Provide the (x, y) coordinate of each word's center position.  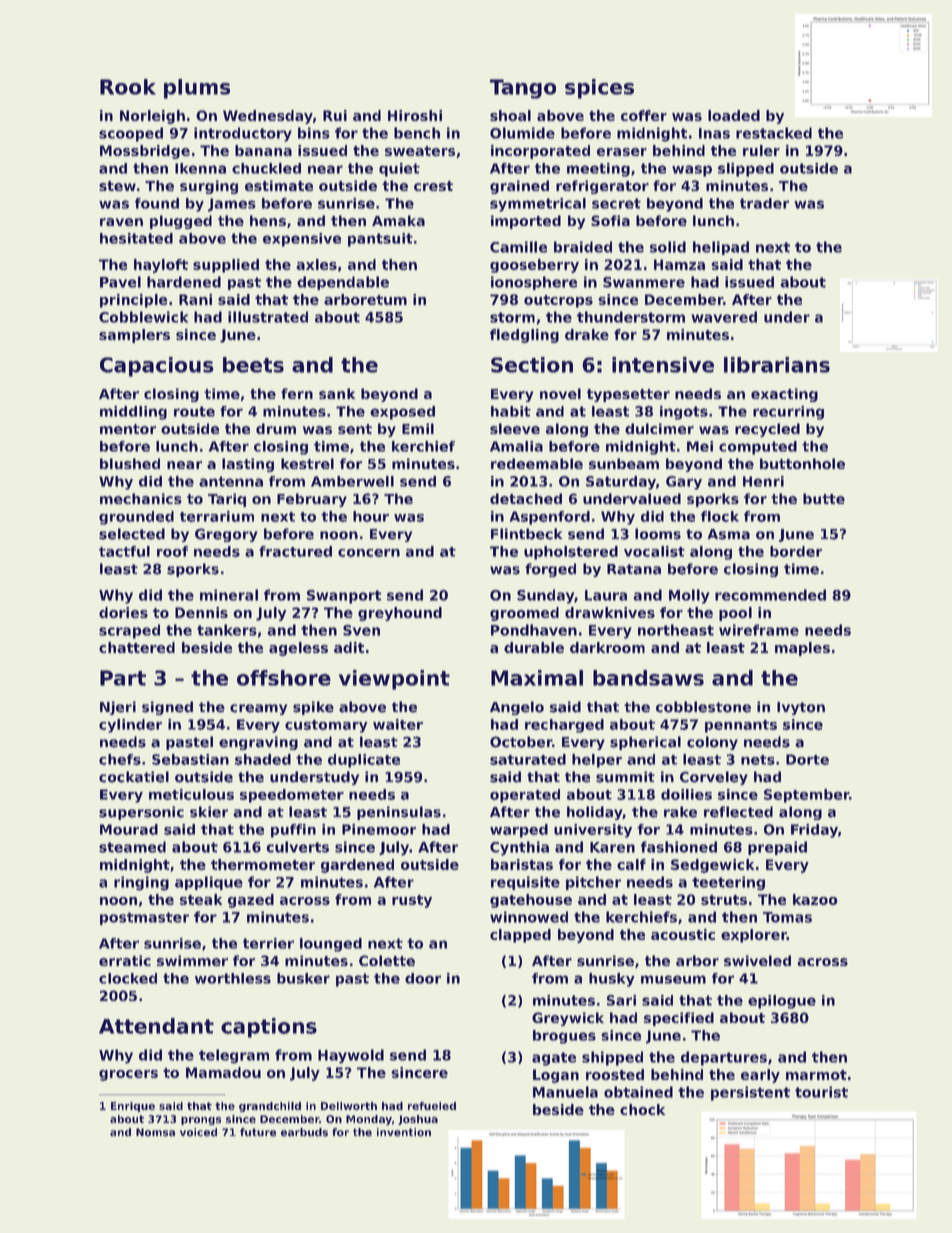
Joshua (418, 1120)
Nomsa (155, 1132)
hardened (184, 282)
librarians (777, 365)
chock (642, 1109)
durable (534, 647)
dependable (343, 283)
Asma (728, 534)
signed (167, 708)
